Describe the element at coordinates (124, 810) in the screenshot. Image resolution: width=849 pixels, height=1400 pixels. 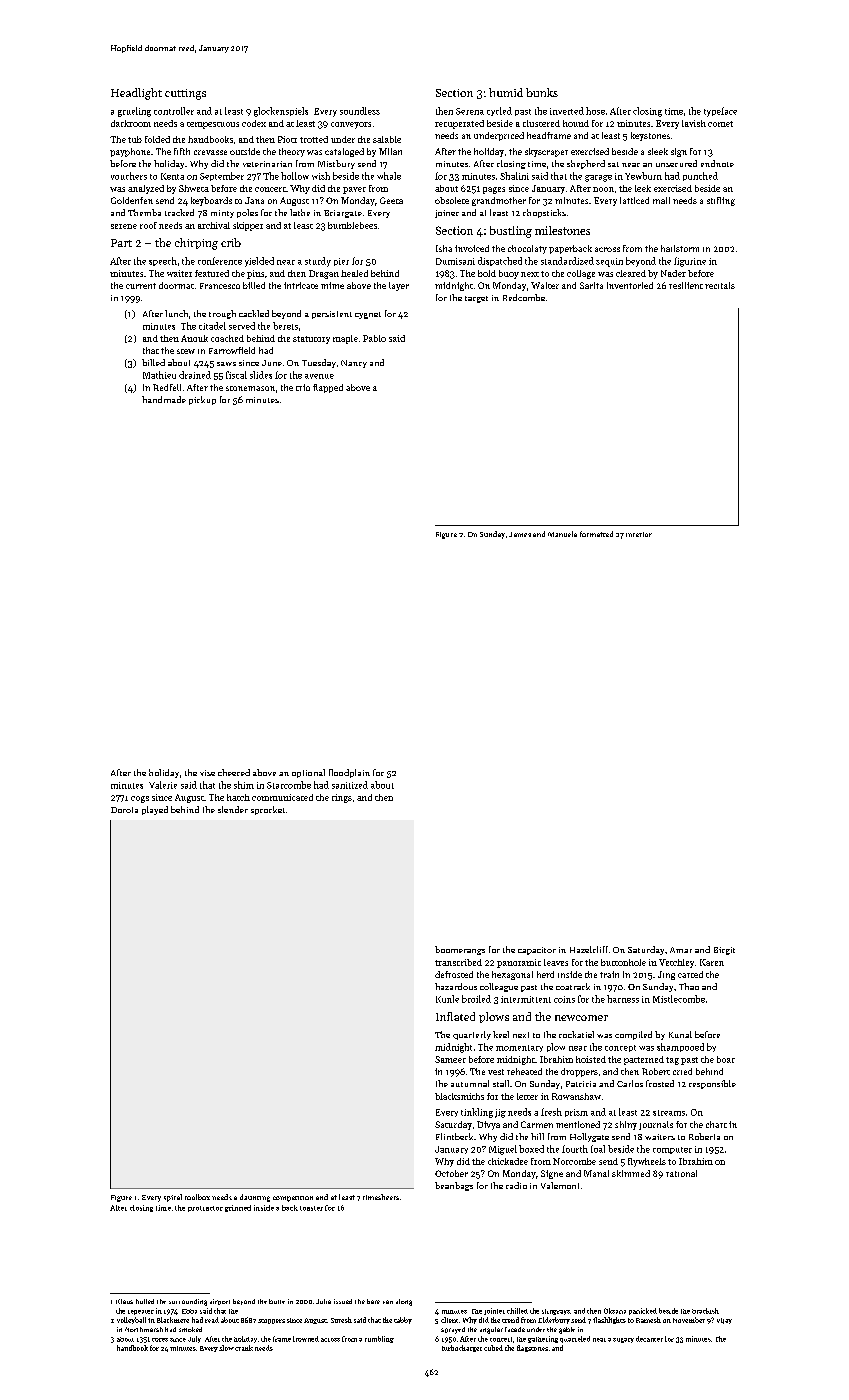
I see `Dorota` at that location.
